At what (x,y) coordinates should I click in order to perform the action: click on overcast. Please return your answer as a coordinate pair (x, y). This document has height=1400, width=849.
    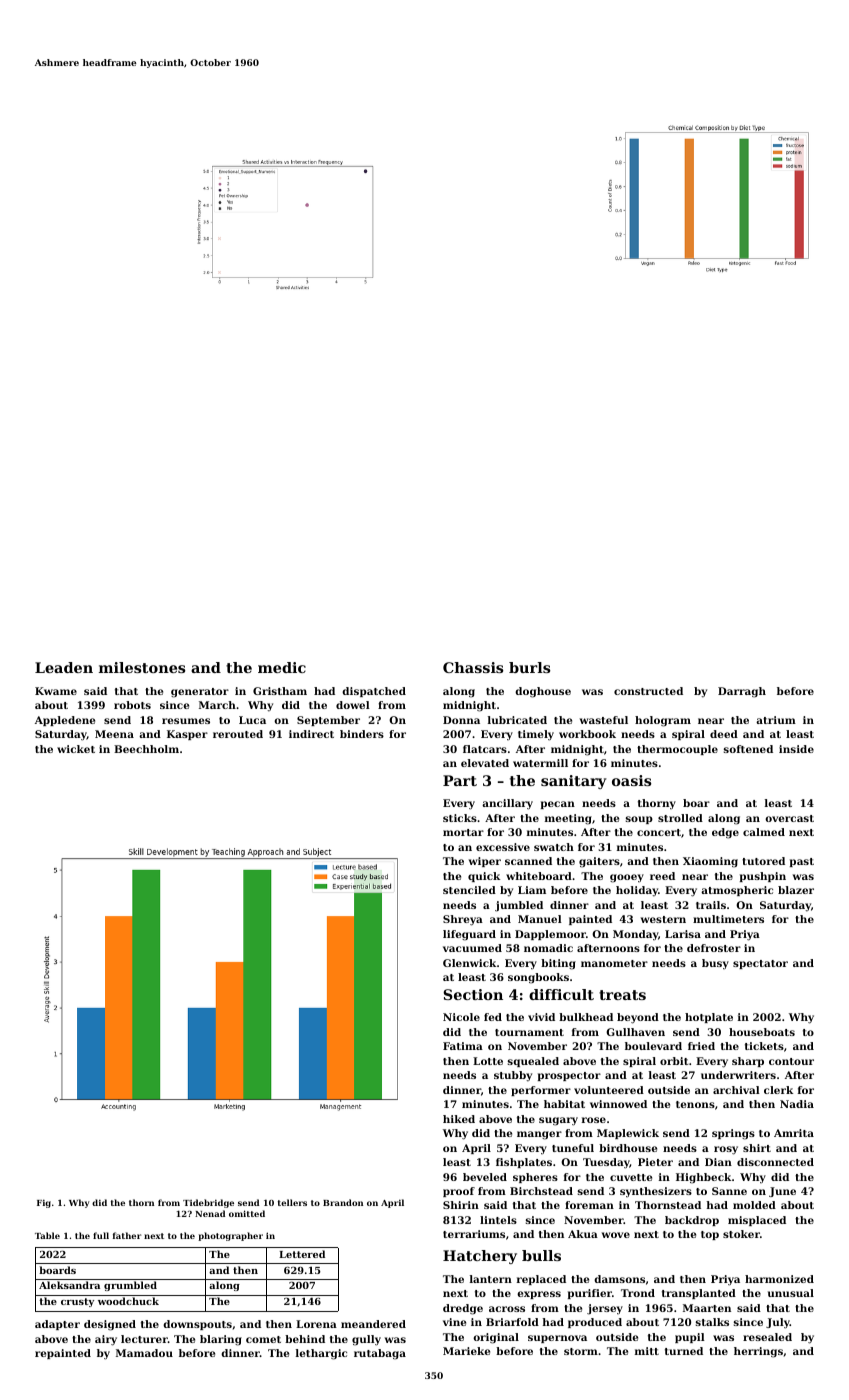
    Looking at the image, I should click on (789, 818).
